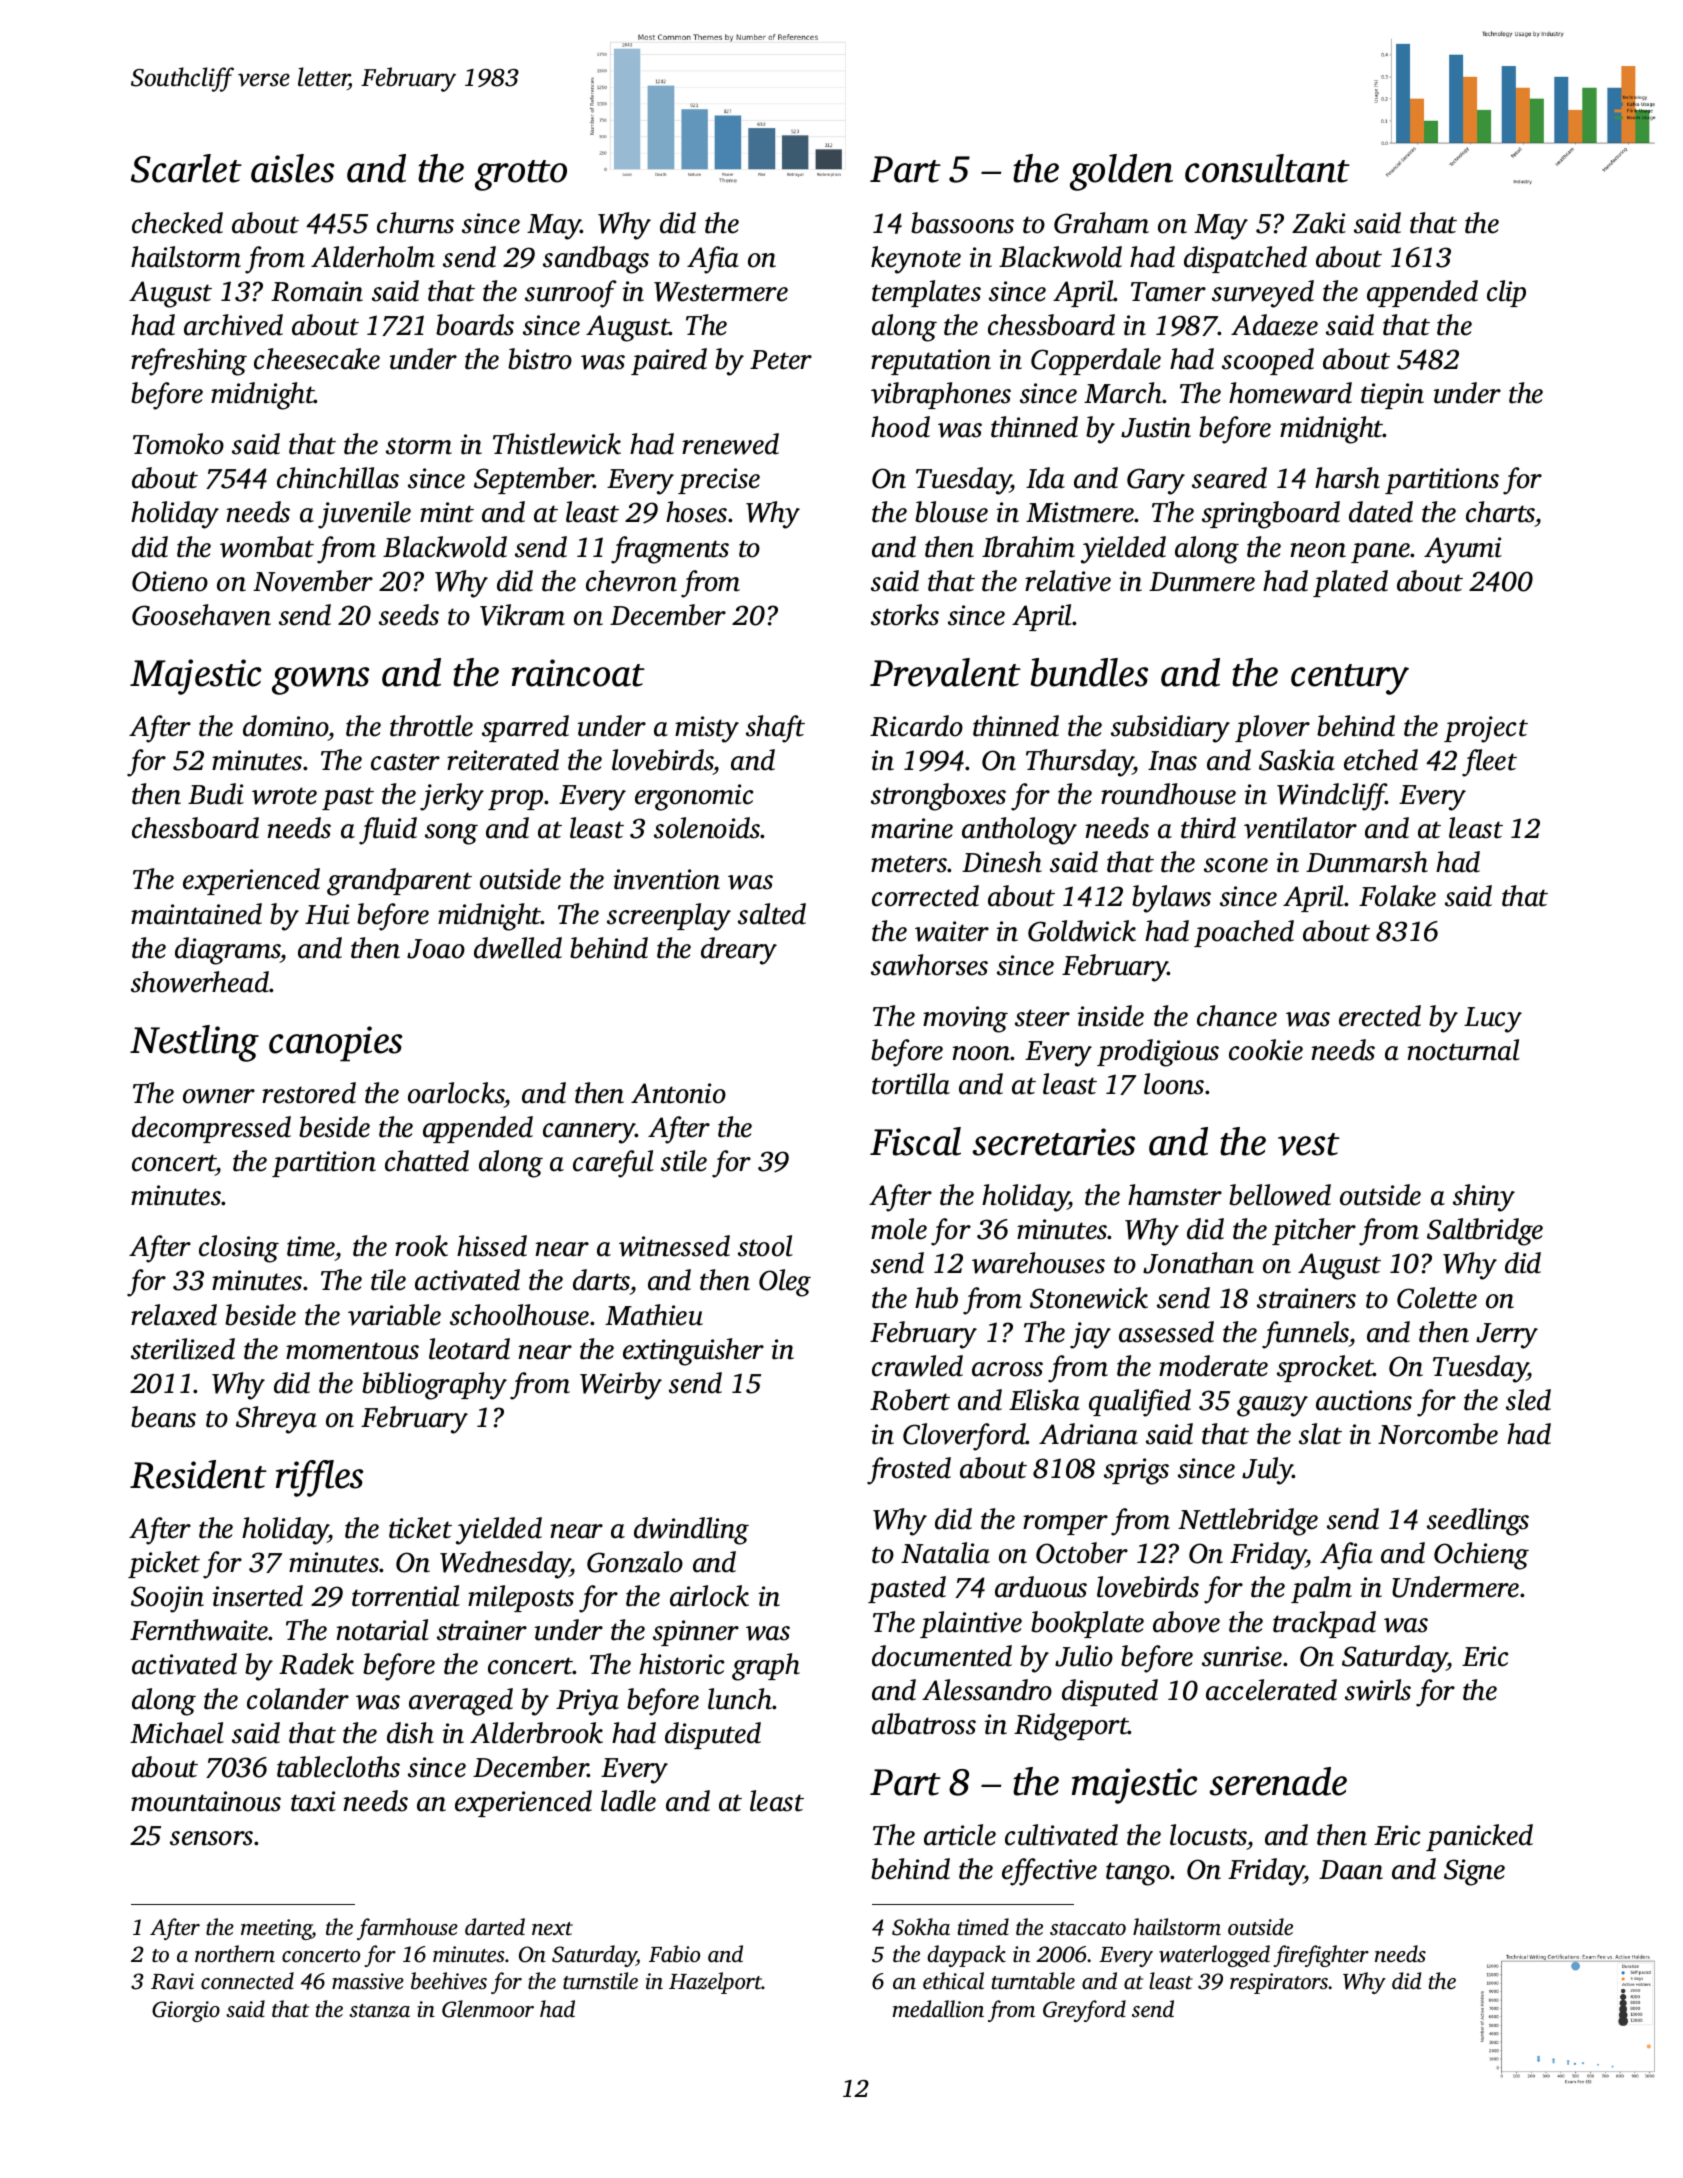  I want to click on keynote, so click(916, 260).
